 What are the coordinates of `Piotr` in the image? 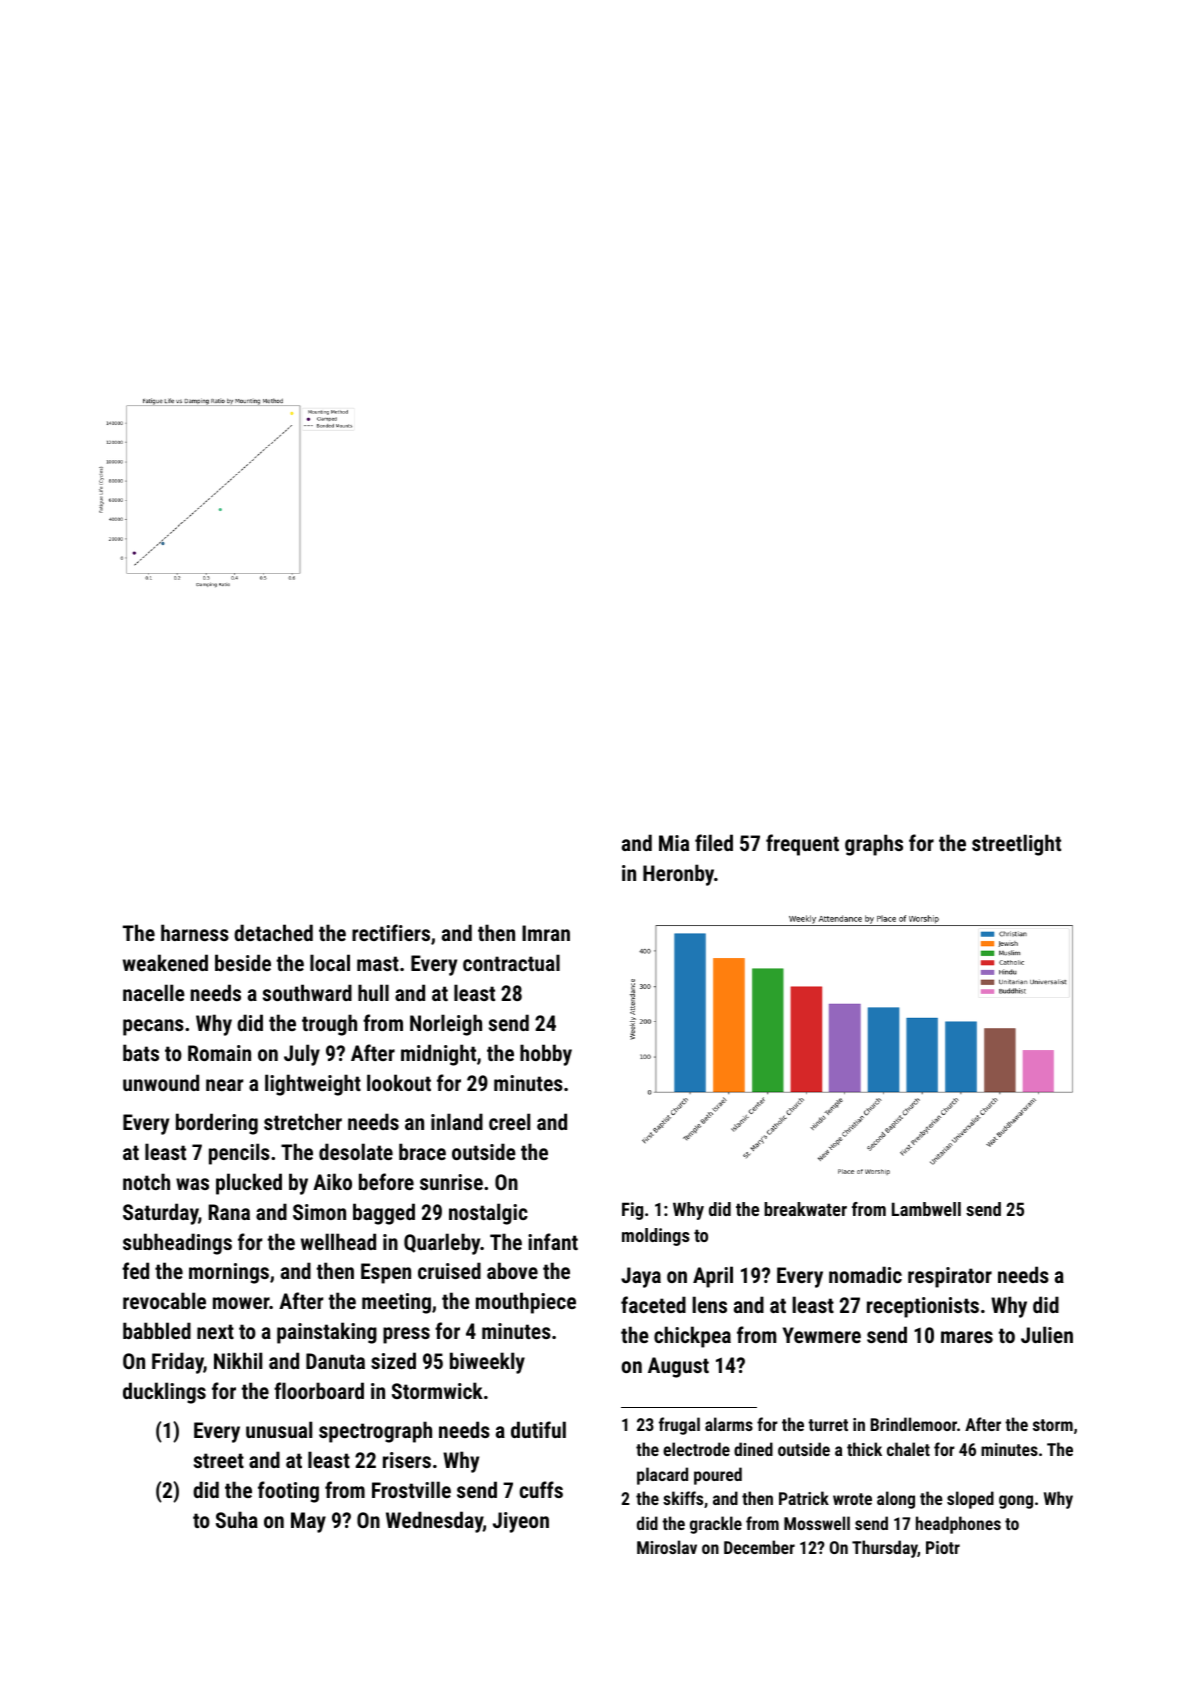 It's located at (943, 1547).
